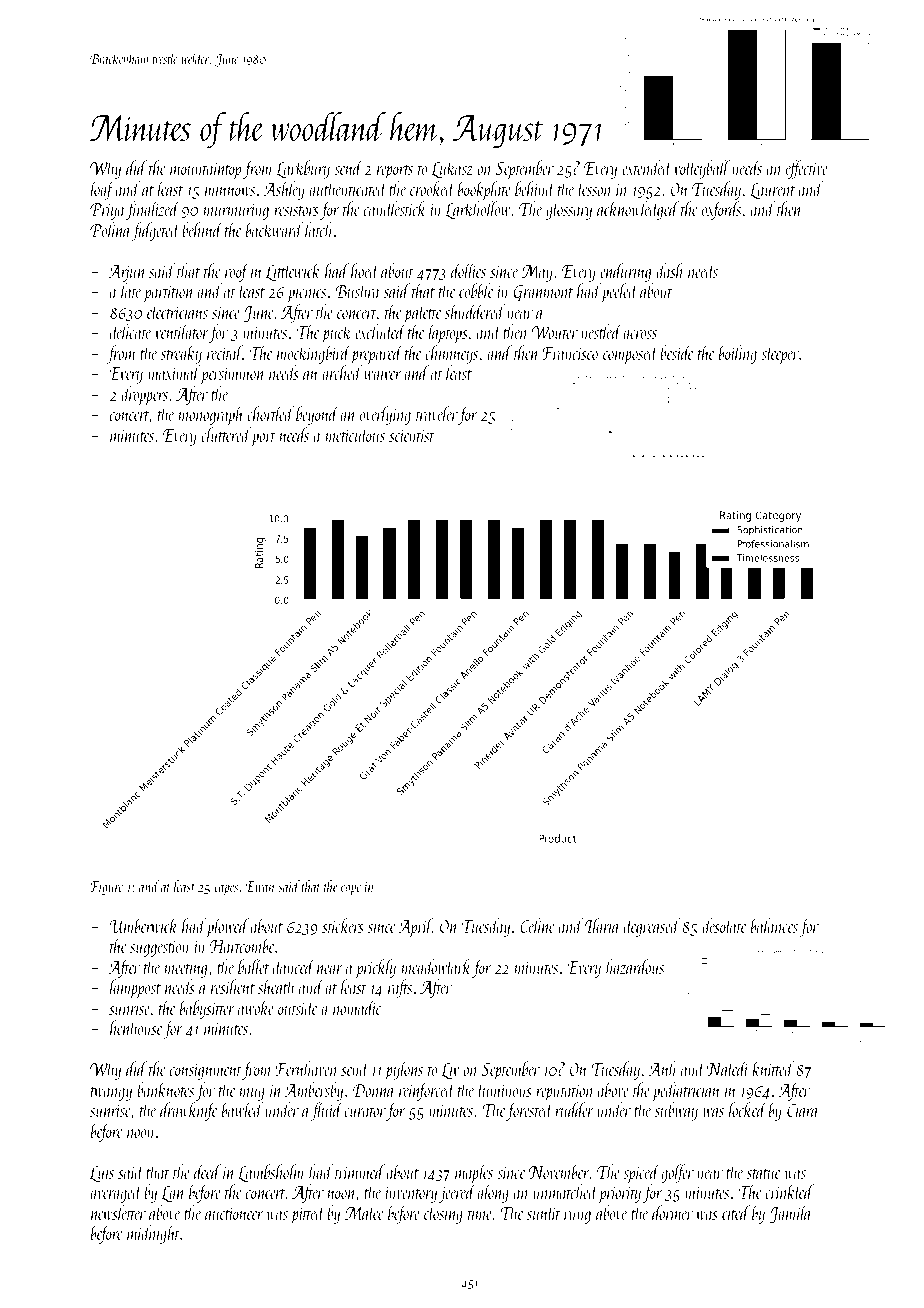 The image size is (924, 1308). I want to click on maples, so click(474, 1173).
